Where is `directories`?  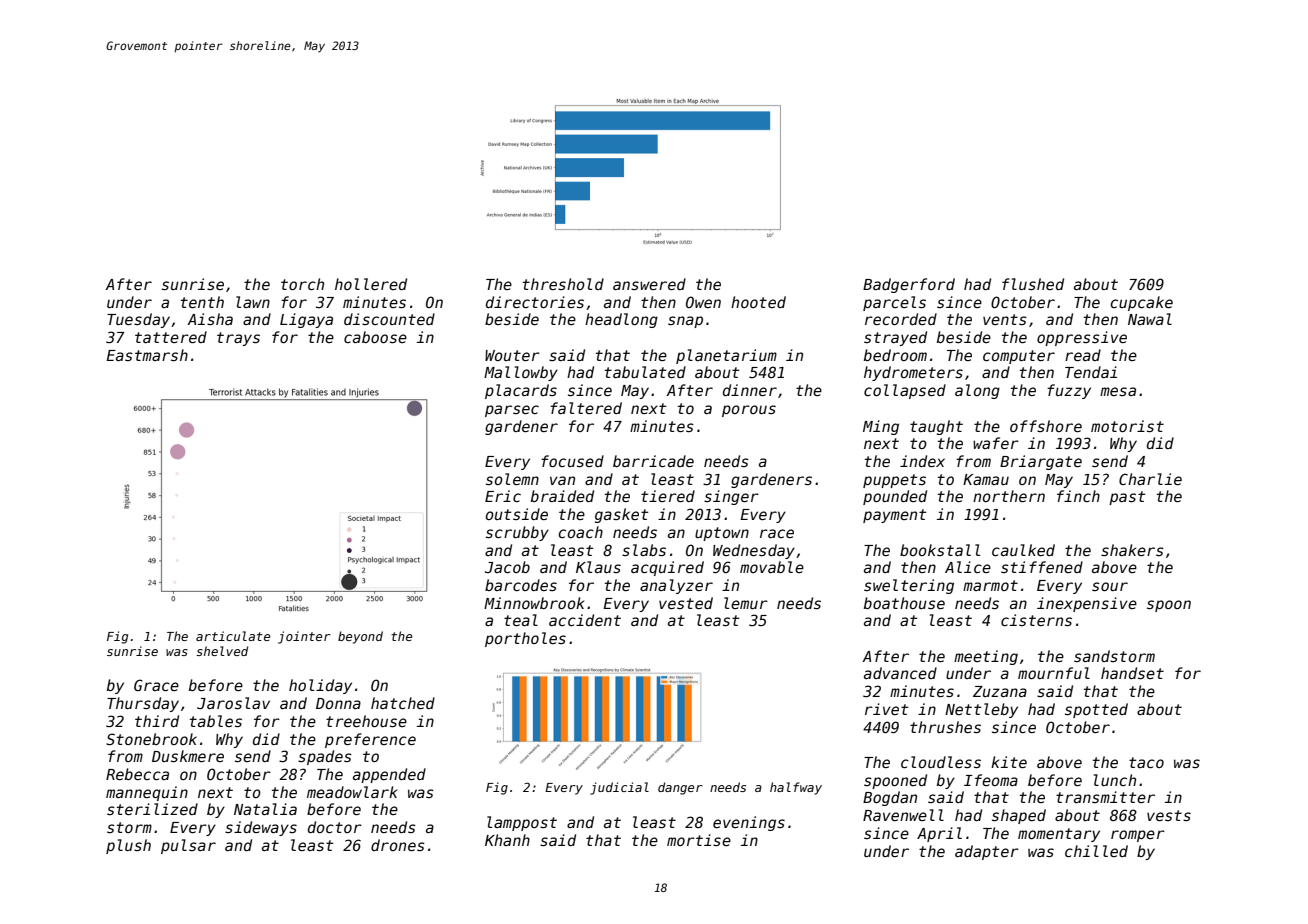 directories is located at coordinates (535, 302).
